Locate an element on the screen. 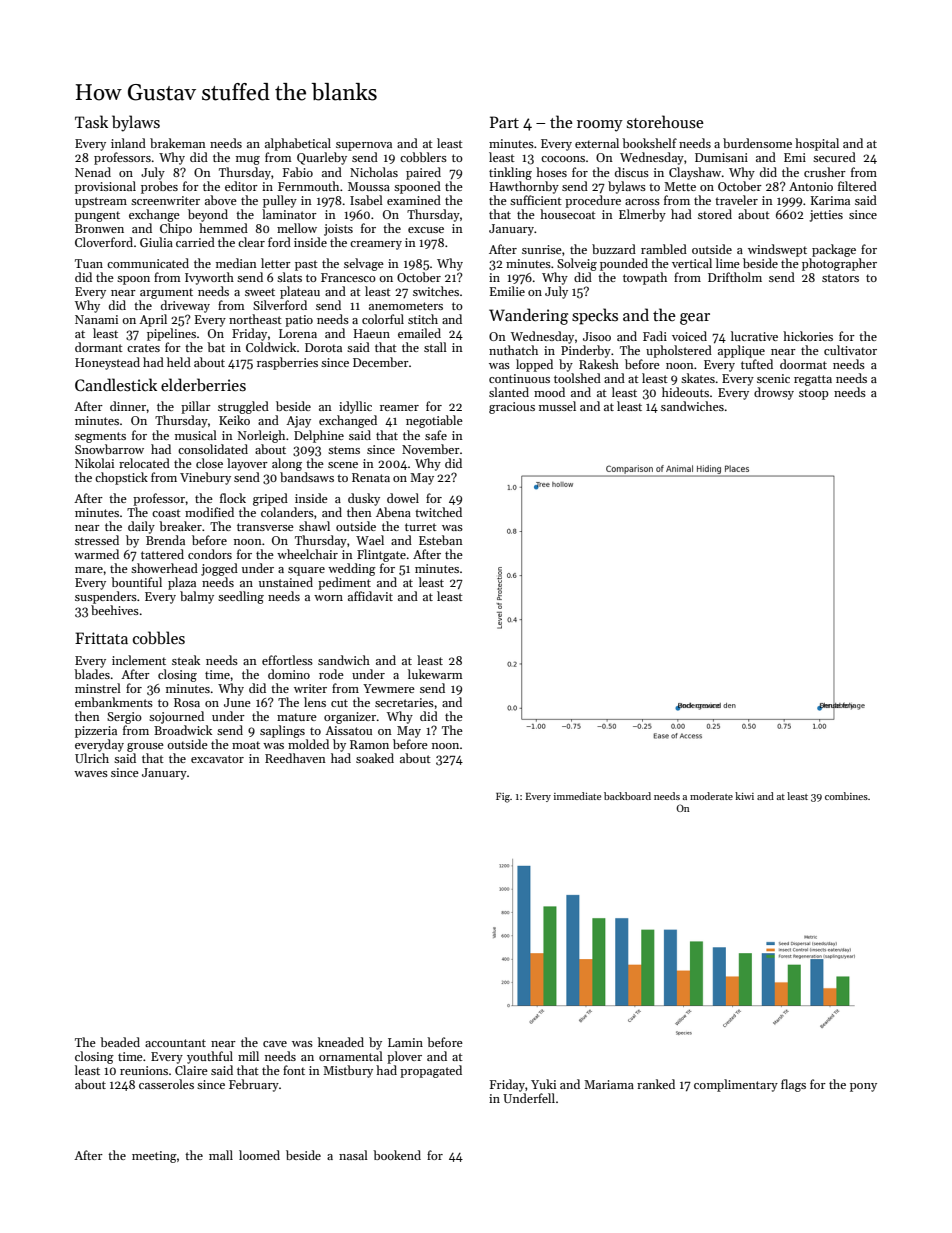 This screenshot has width=952, height=1233. flags is located at coordinates (793, 1085).
